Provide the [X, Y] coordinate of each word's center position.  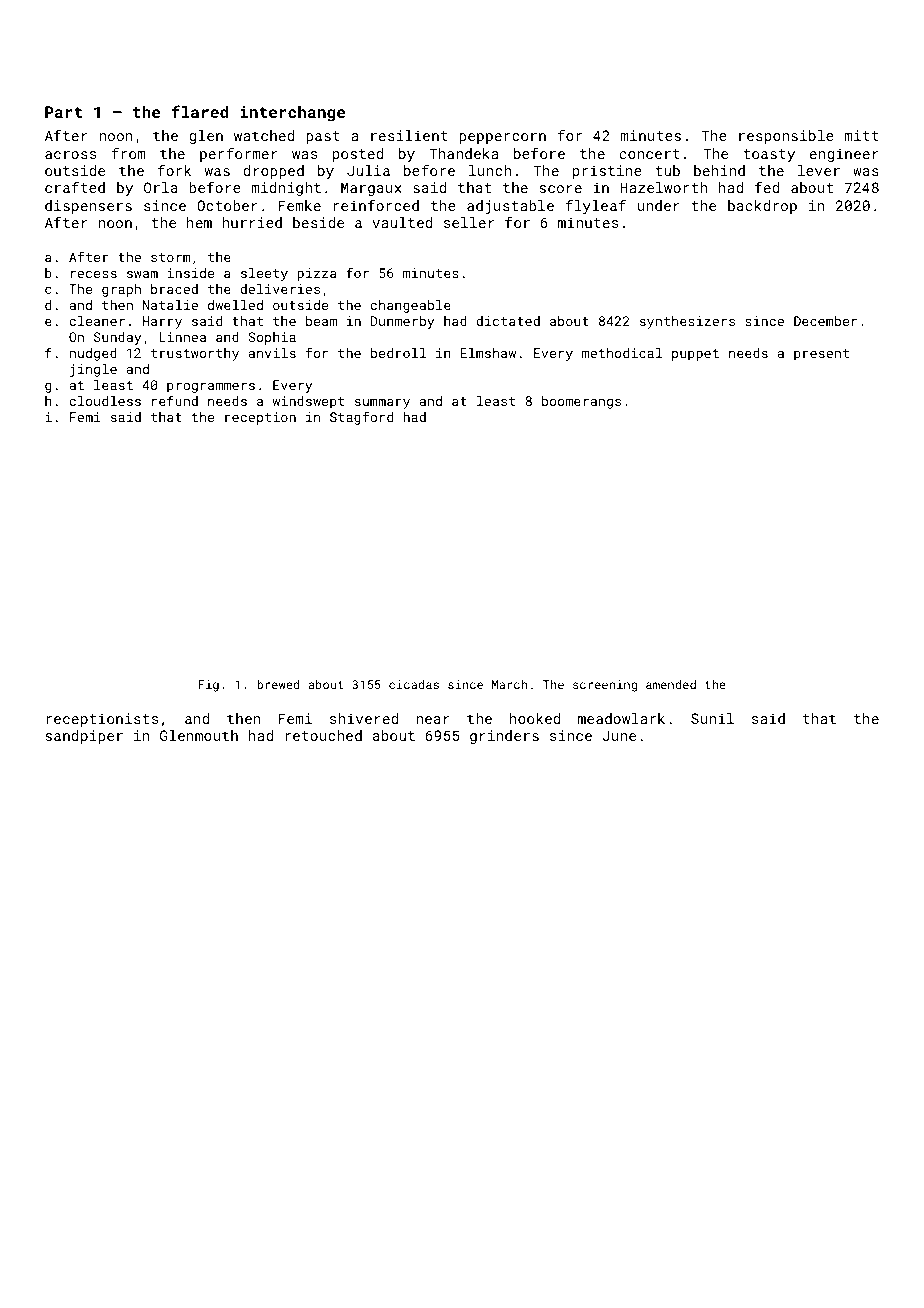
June [619, 735]
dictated [508, 321]
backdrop [762, 207]
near [433, 720]
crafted [75, 187]
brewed [278, 684]
